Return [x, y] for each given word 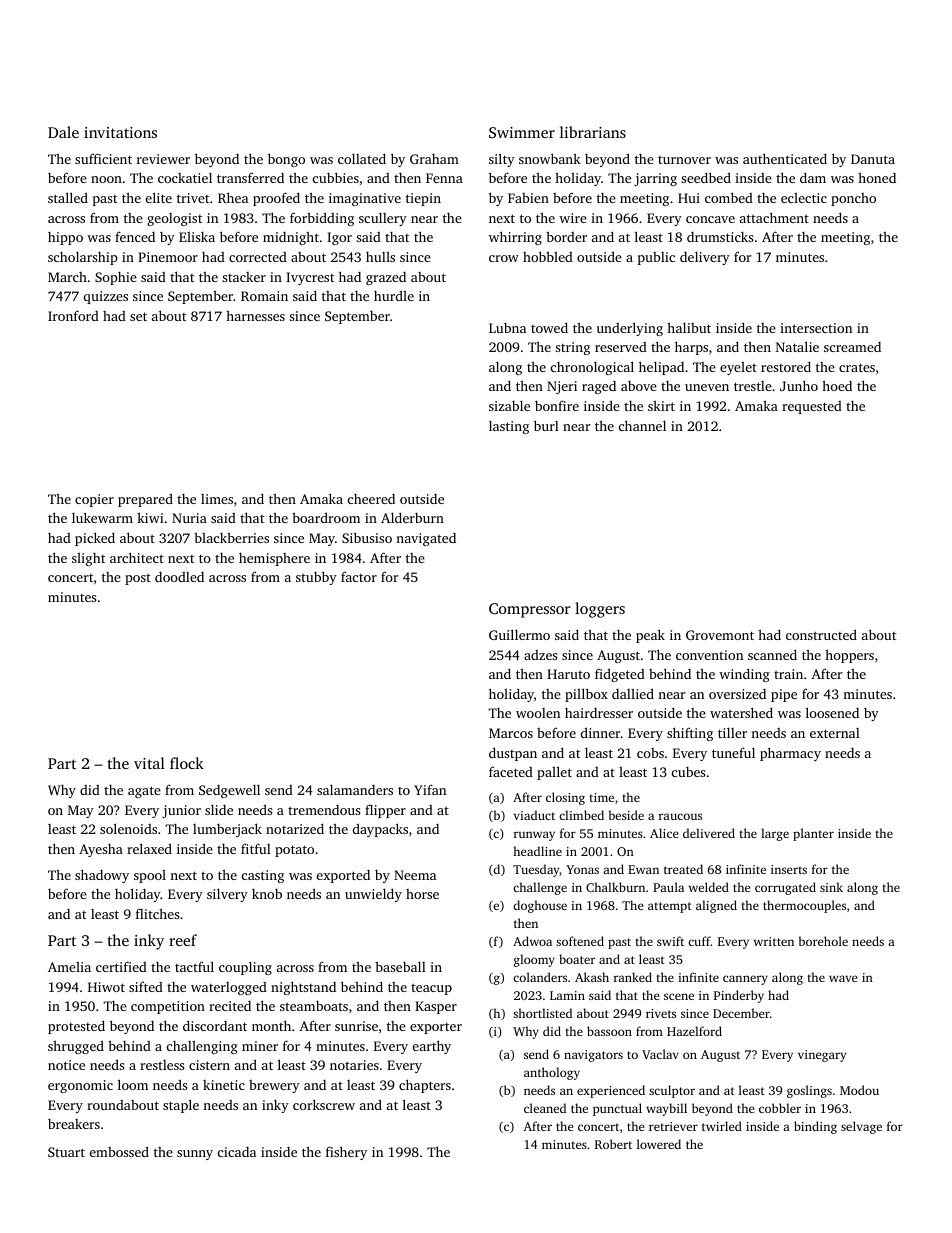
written [774, 941]
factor [359, 577]
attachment [774, 217]
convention [709, 655]
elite [159, 197]
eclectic [804, 198]
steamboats [314, 1006]
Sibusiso [367, 537]
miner [260, 1046]
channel [642, 425]
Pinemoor [168, 257]
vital [149, 763]
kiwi [150, 517]
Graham [434, 159]
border [566, 236]
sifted [146, 987]
